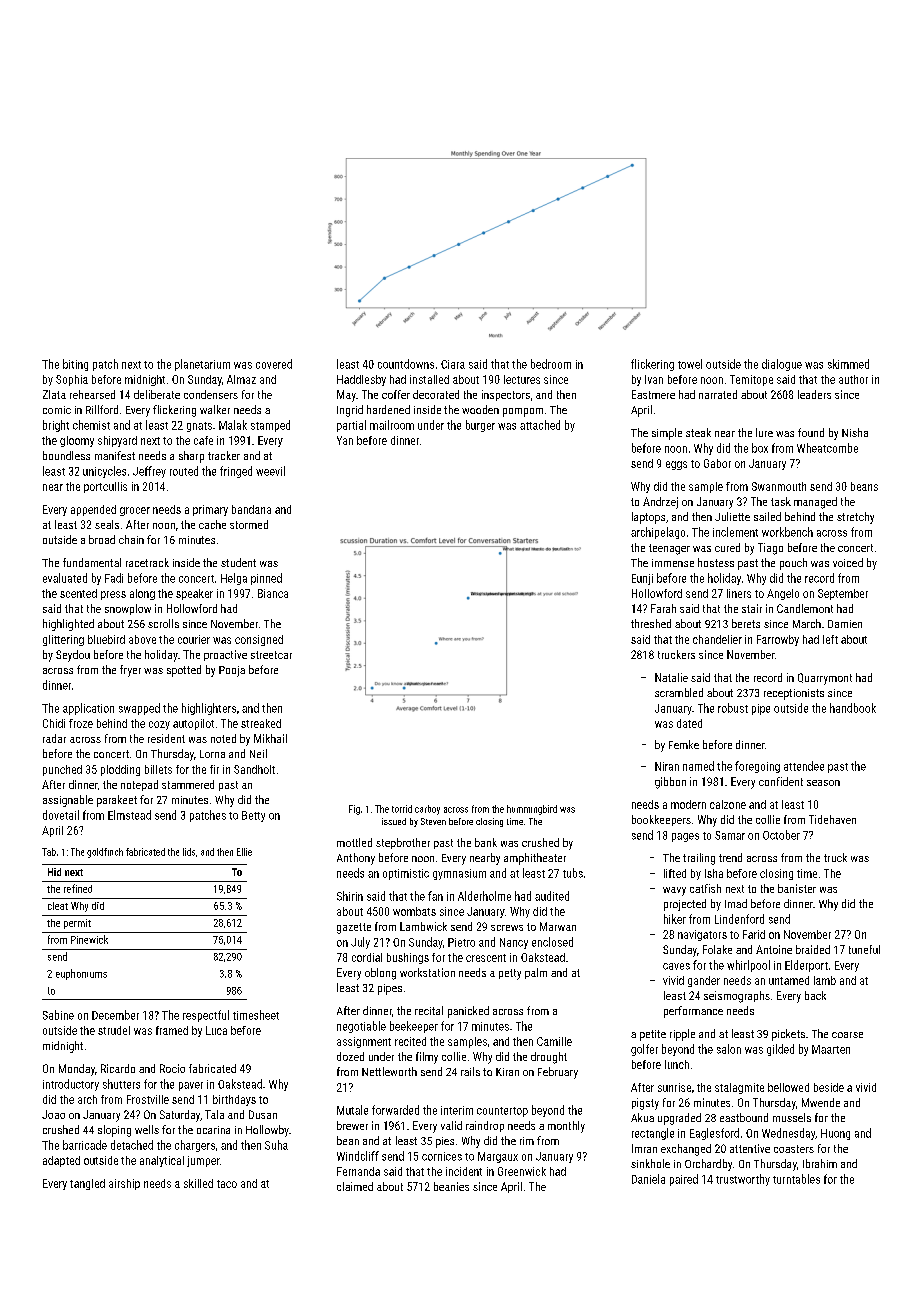  What do you see at coordinates (453, 364) in the screenshot?
I see `Ciara` at bounding box center [453, 364].
